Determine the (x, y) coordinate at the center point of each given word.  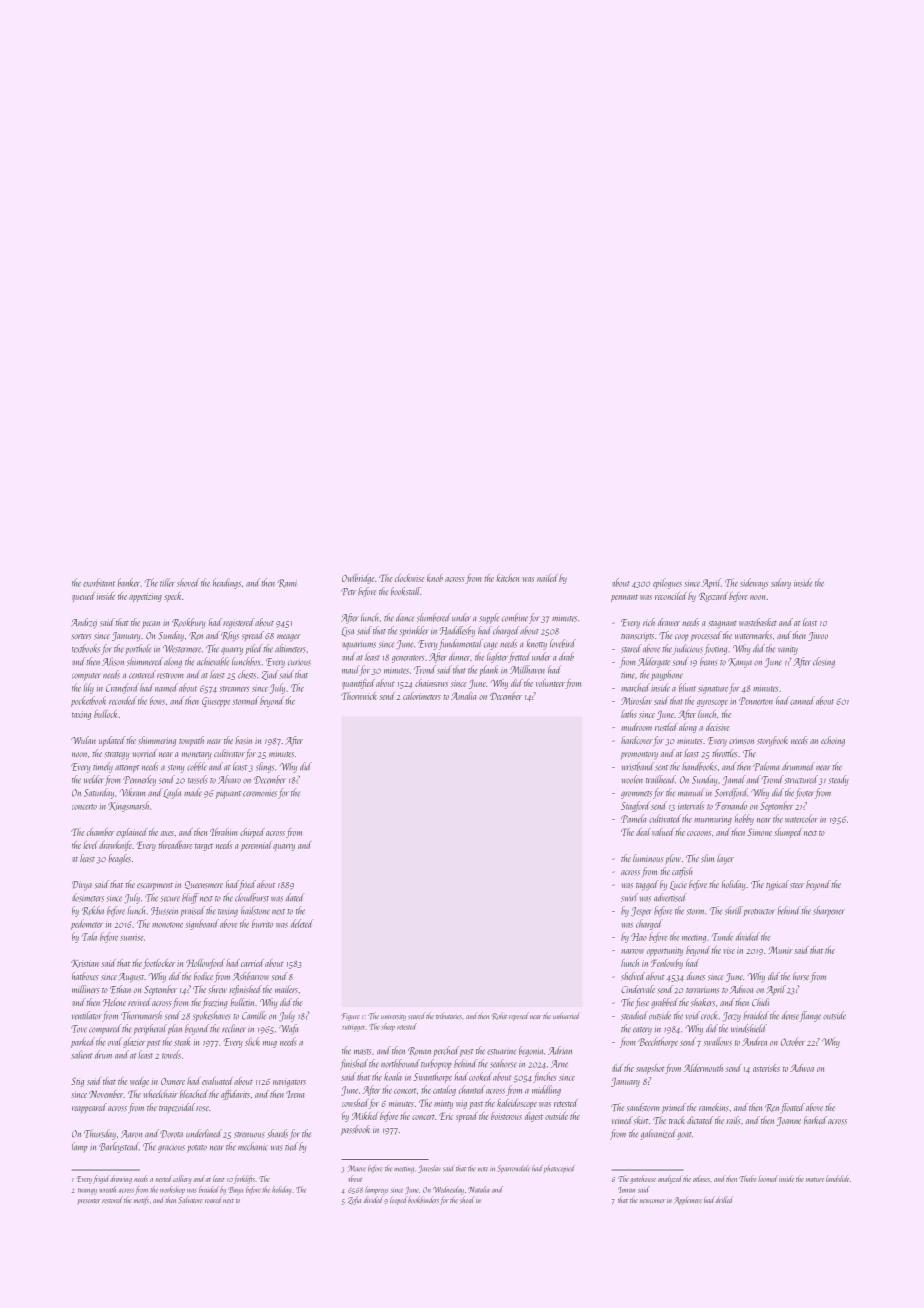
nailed (547, 578)
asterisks (766, 1068)
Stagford (635, 806)
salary (781, 583)
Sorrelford (731, 793)
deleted (302, 923)
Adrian (560, 1050)
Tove (79, 1029)
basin (243, 740)
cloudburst (252, 897)
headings (227, 583)
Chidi (760, 1002)
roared (213, 1199)
